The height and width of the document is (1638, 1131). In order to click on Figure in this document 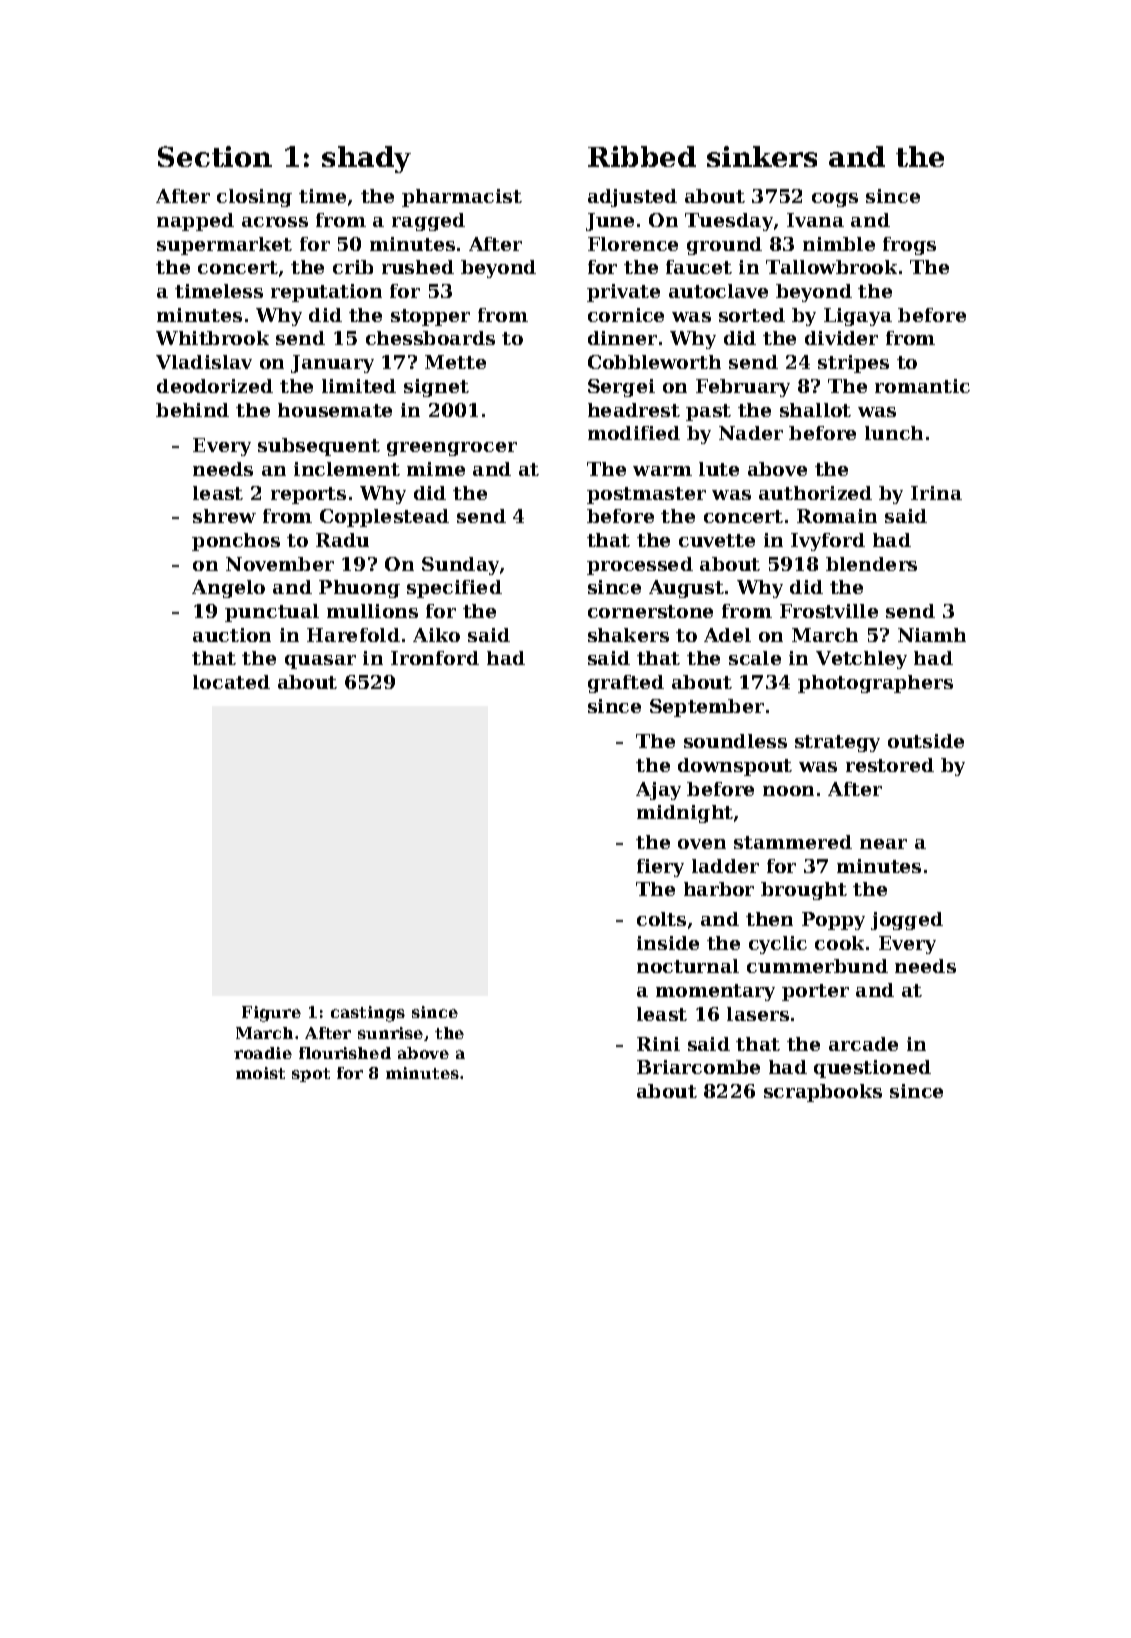, I will do `click(271, 1014)`.
